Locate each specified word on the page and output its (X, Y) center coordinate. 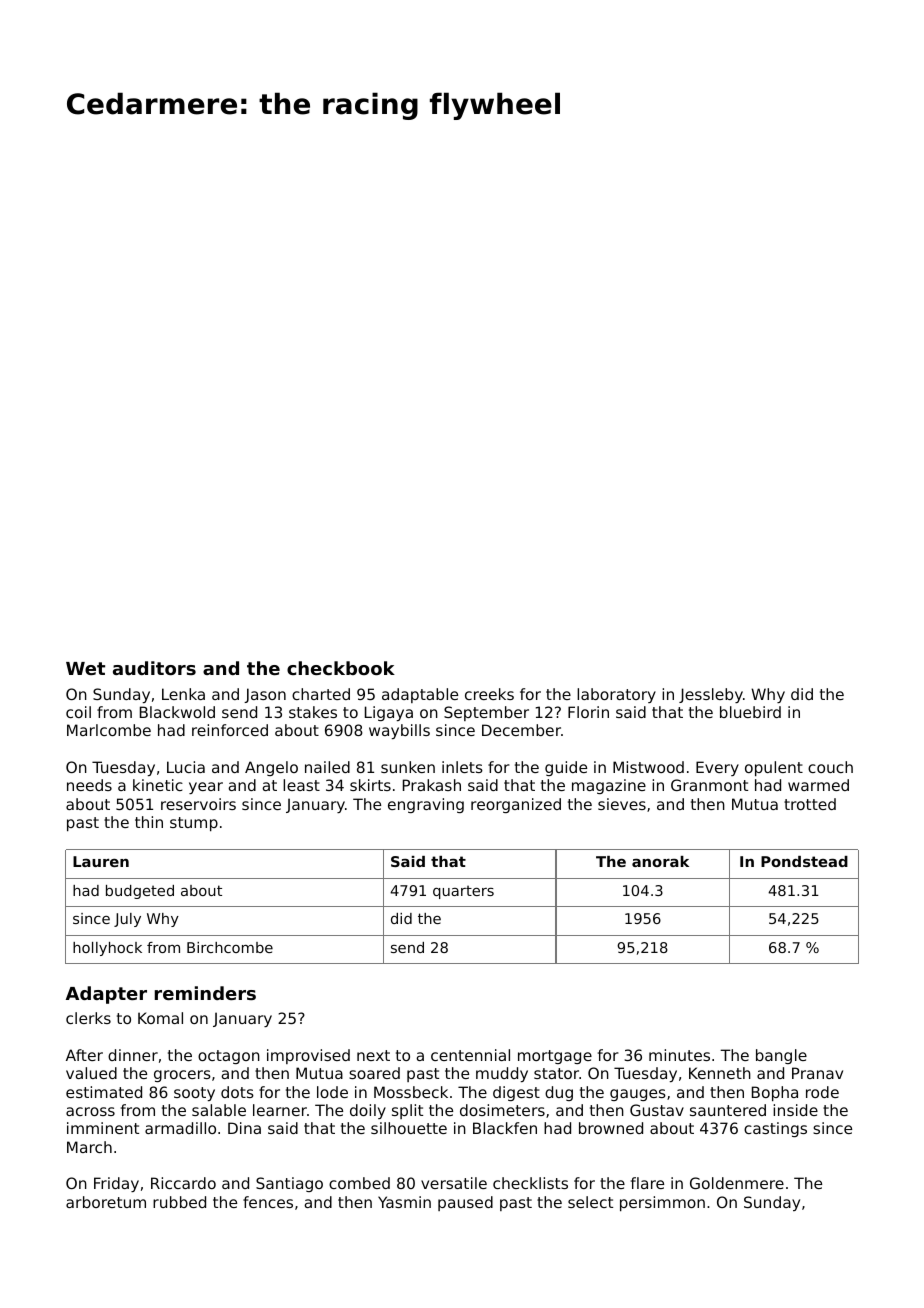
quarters (463, 892)
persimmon (662, 1203)
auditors (154, 668)
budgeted (140, 892)
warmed (818, 785)
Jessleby (711, 695)
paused (465, 1203)
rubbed (179, 1202)
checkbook (341, 668)
